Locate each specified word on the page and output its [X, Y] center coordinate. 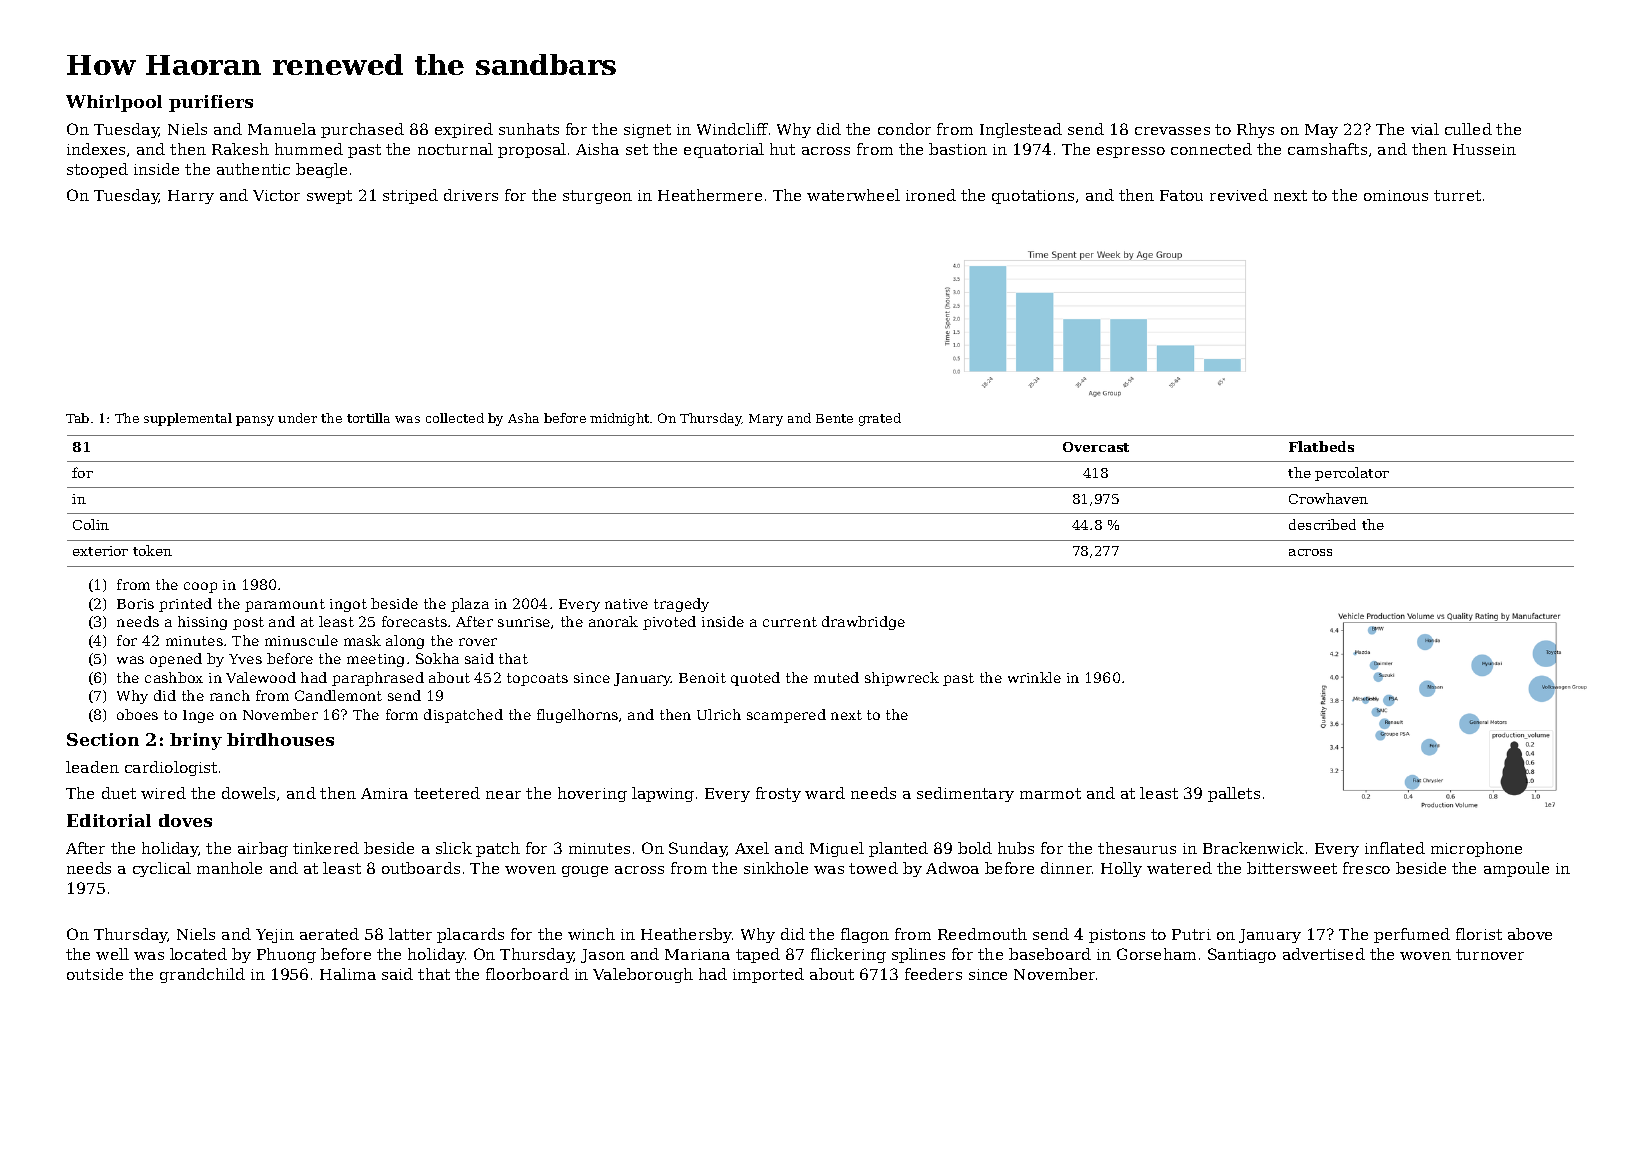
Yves [245, 659]
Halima [348, 974]
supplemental [188, 419]
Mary [766, 420]
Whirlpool [114, 103]
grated [880, 419]
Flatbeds [1321, 446]
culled [1468, 129]
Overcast [1096, 447]
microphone [1476, 849]
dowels [248, 793]
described [1322, 524]
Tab [77, 418]
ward [825, 793]
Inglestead [1021, 130]
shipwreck [902, 679]
